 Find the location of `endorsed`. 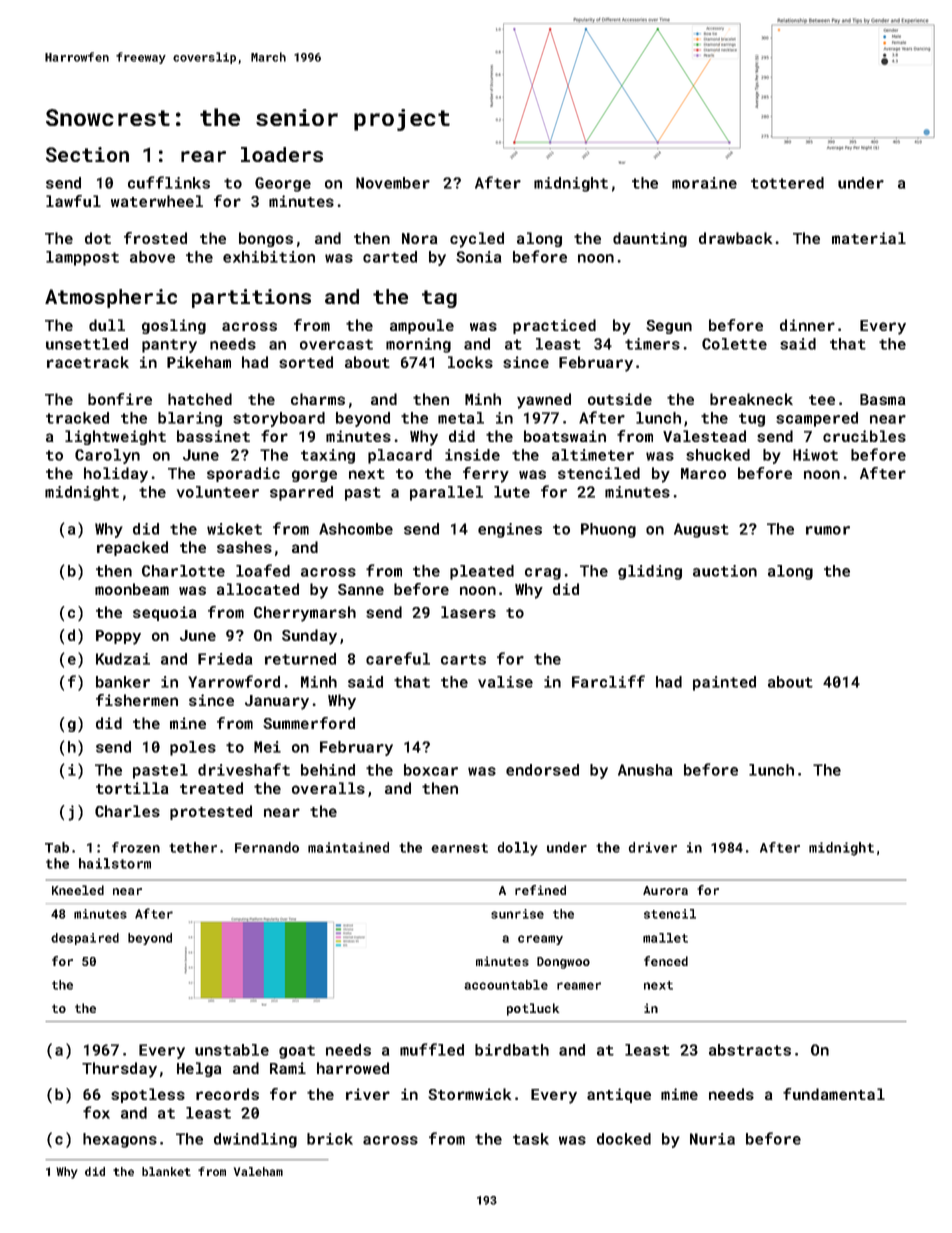

endorsed is located at coordinates (542, 770).
